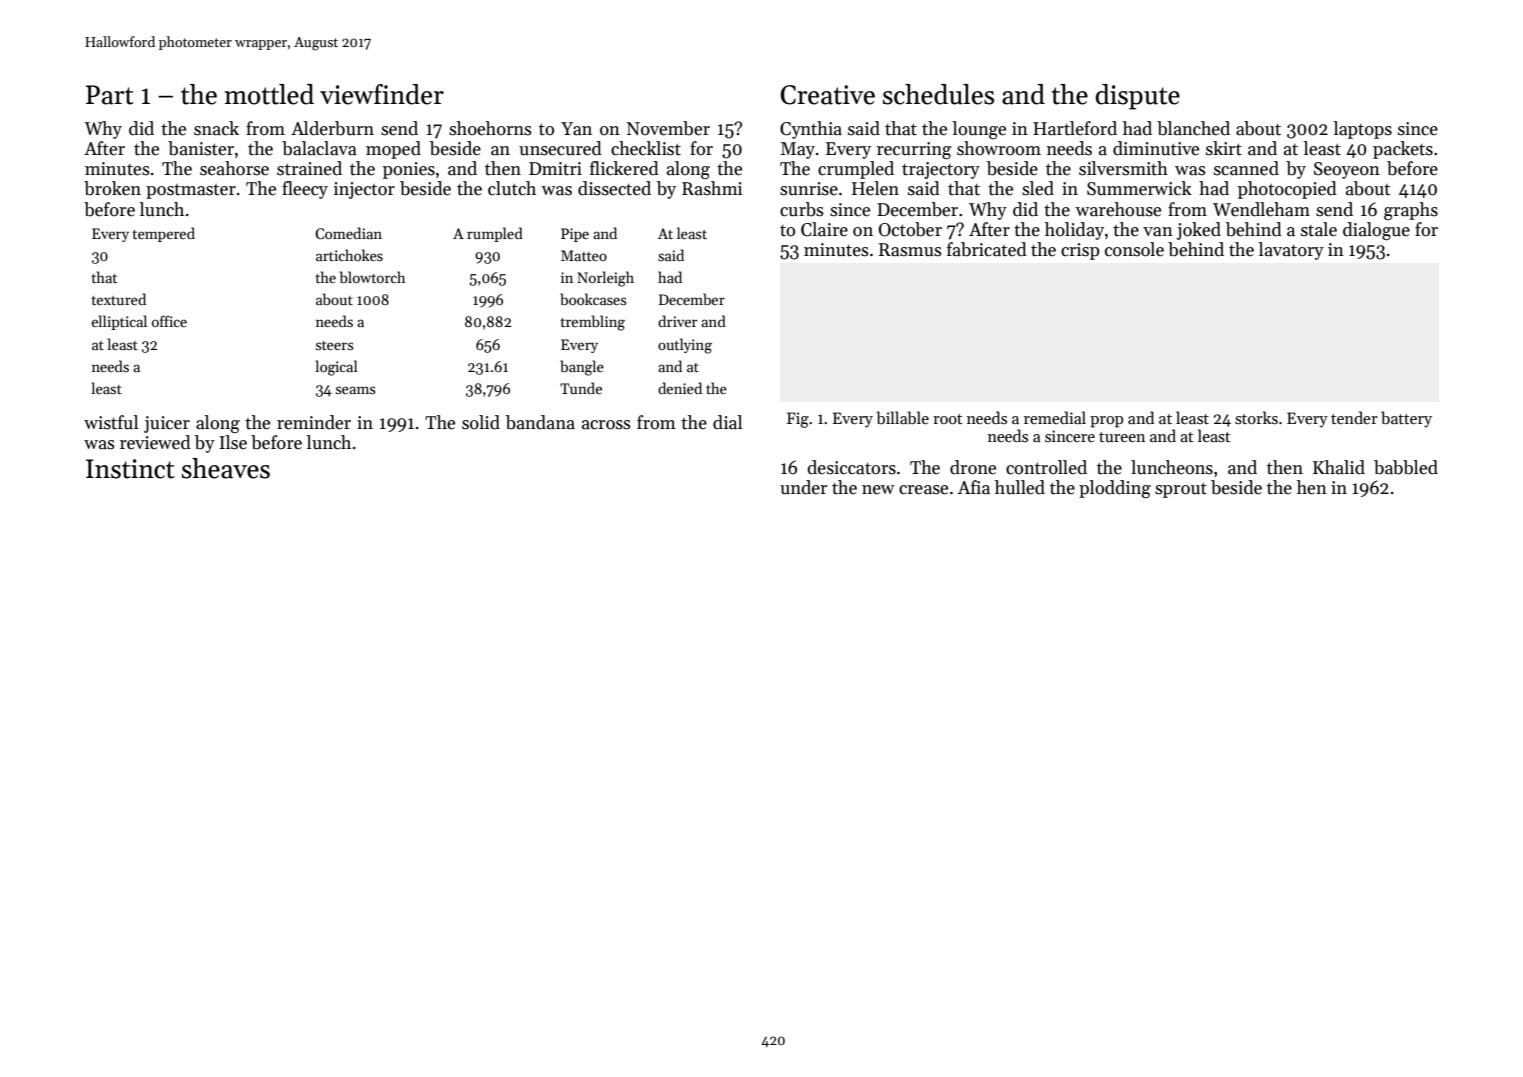 Image resolution: width=1523 pixels, height=1077 pixels. Describe the element at coordinates (130, 469) in the screenshot. I see `Instinct` at that location.
